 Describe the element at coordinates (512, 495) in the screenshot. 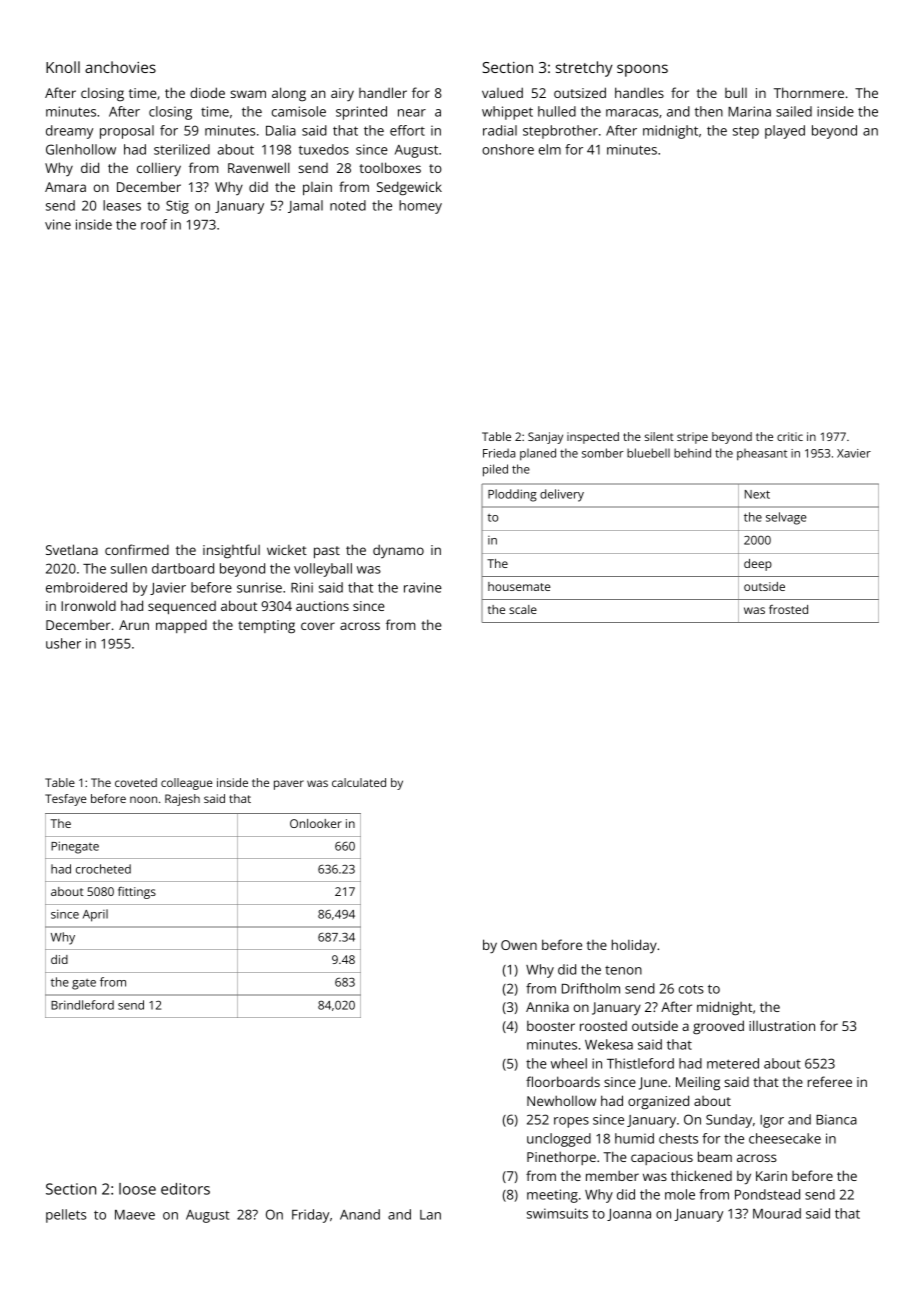

I see `Plodding` at that location.
